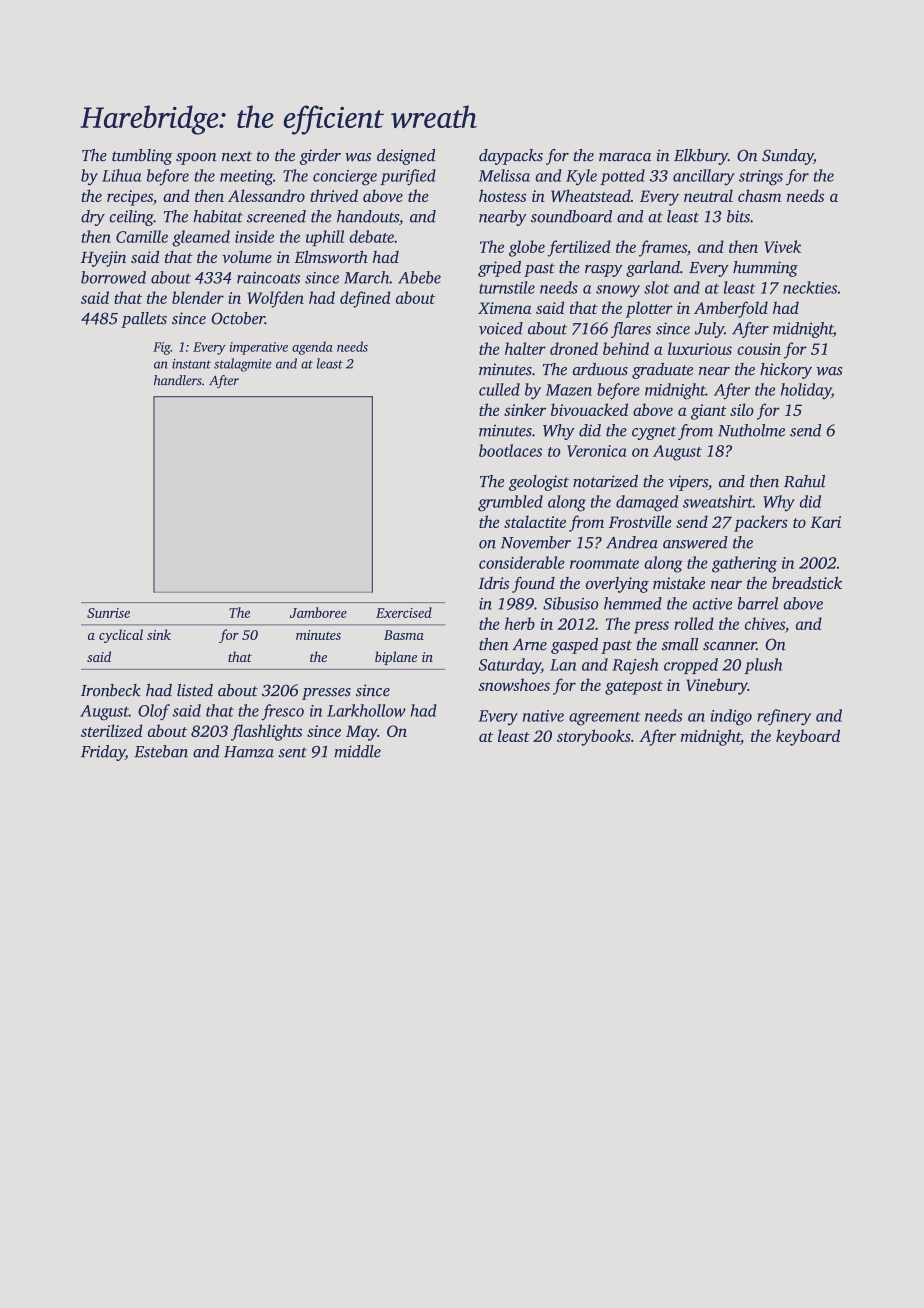 The width and height of the screenshot is (924, 1308). Describe the element at coordinates (502, 195) in the screenshot. I see `hostess` at that location.
